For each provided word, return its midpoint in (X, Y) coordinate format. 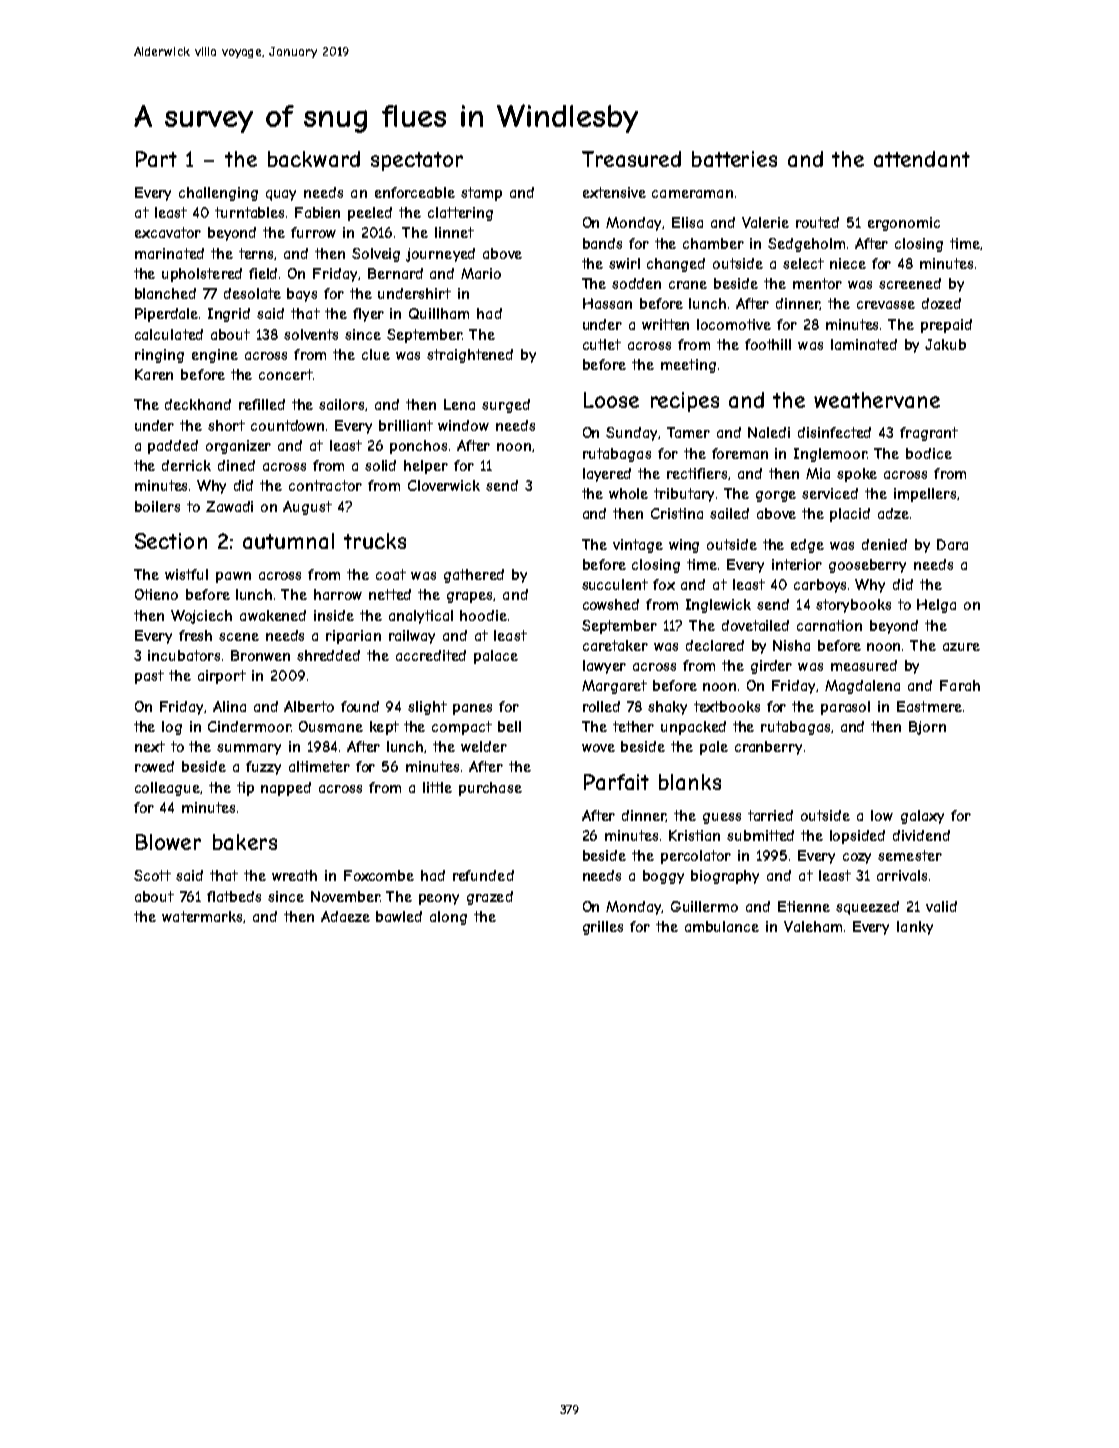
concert (285, 374)
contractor (325, 485)
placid (850, 515)
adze (893, 513)
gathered (474, 576)
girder (771, 667)
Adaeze (345, 916)
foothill (768, 344)
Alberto (309, 706)
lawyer (604, 667)
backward (314, 159)
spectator (417, 161)
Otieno (156, 594)
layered (607, 475)
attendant (922, 159)
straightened (470, 356)
